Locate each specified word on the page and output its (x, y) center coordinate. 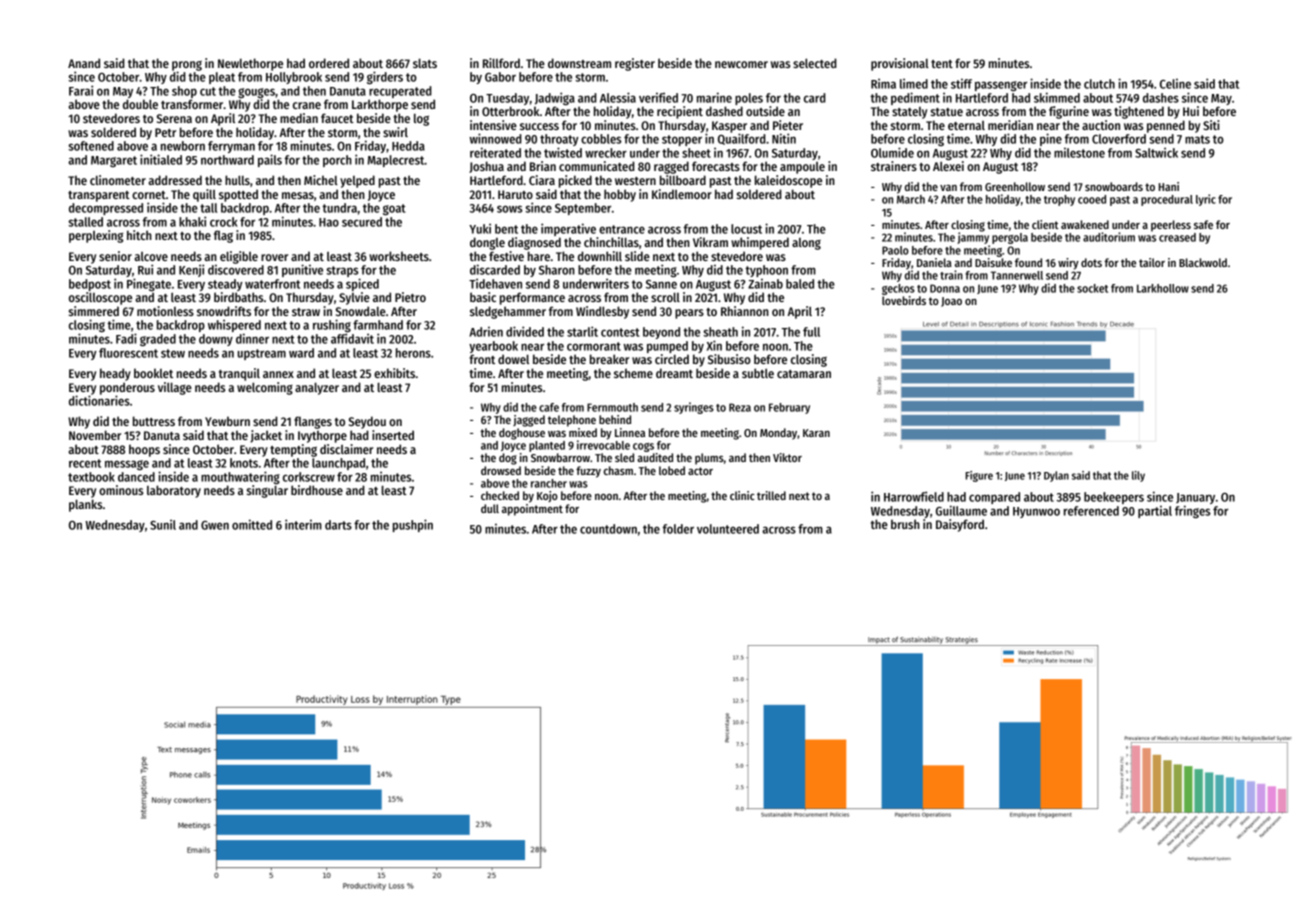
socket (1092, 288)
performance (532, 298)
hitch (139, 235)
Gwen (215, 525)
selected (815, 63)
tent (942, 64)
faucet (337, 118)
